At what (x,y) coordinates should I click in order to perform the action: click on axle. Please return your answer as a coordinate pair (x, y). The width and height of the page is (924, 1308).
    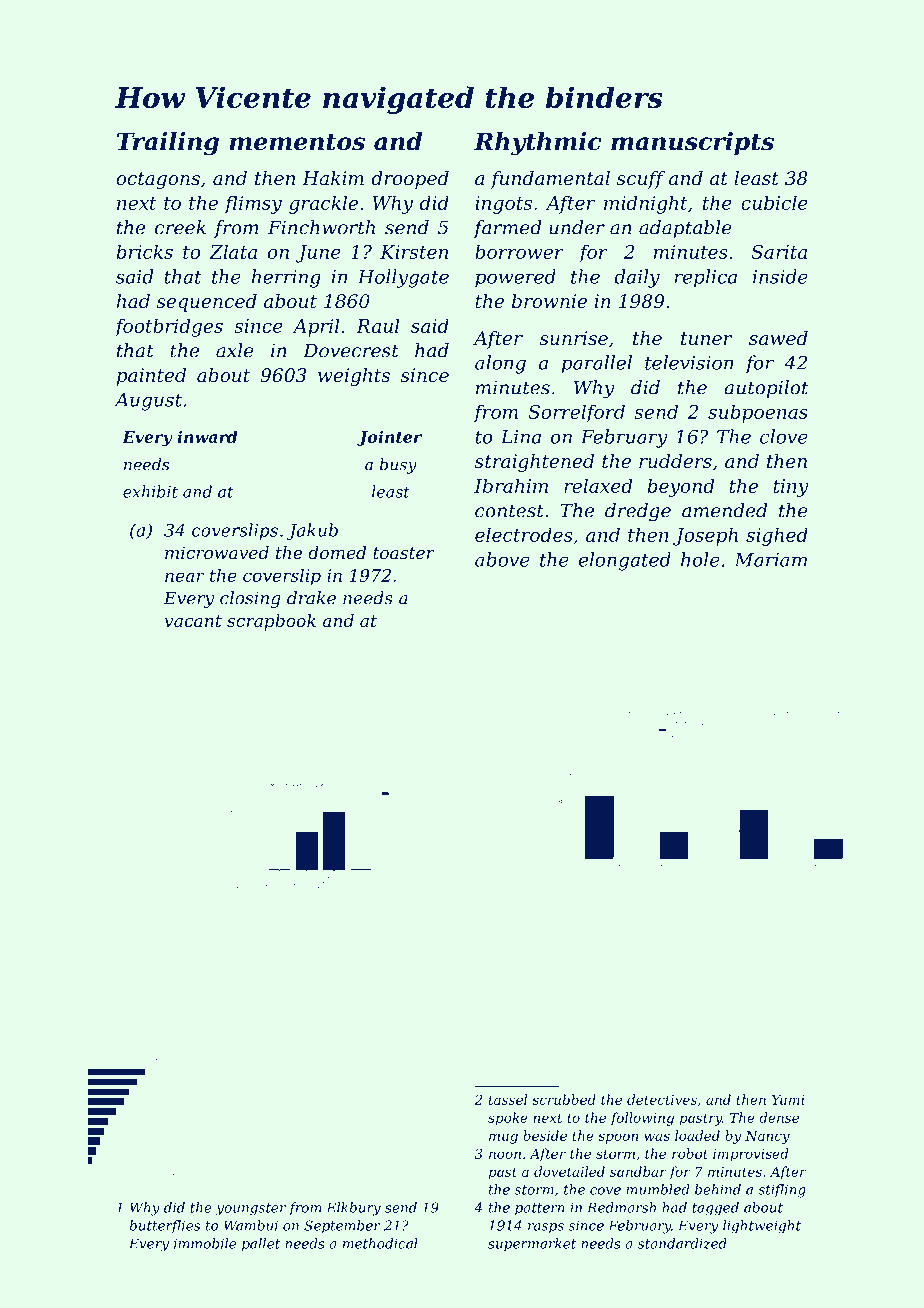
    Looking at the image, I should click on (235, 350).
